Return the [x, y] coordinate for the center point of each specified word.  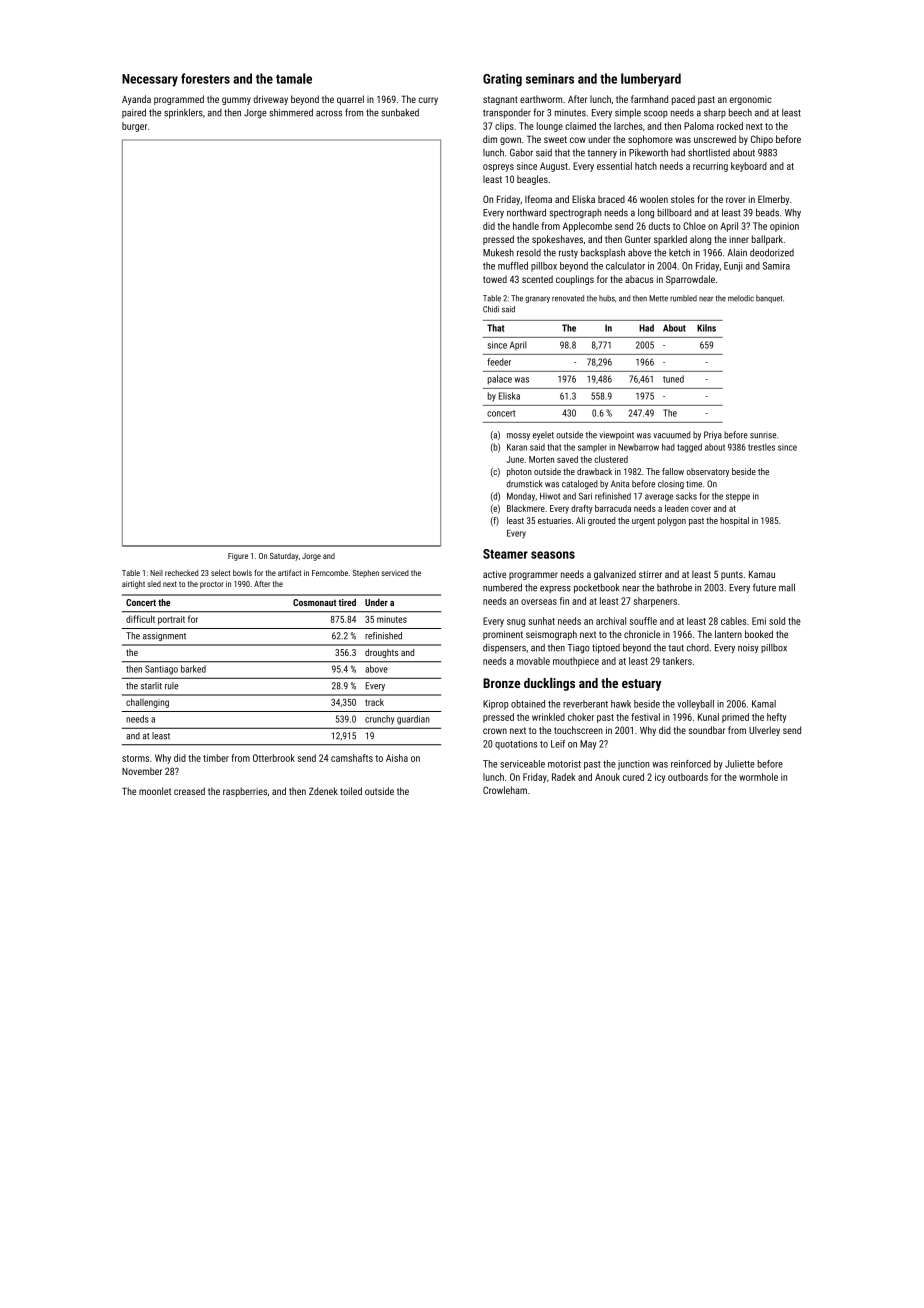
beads [767, 212]
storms [135, 758]
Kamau [762, 574]
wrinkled [548, 717]
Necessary [150, 80]
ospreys [498, 168]
